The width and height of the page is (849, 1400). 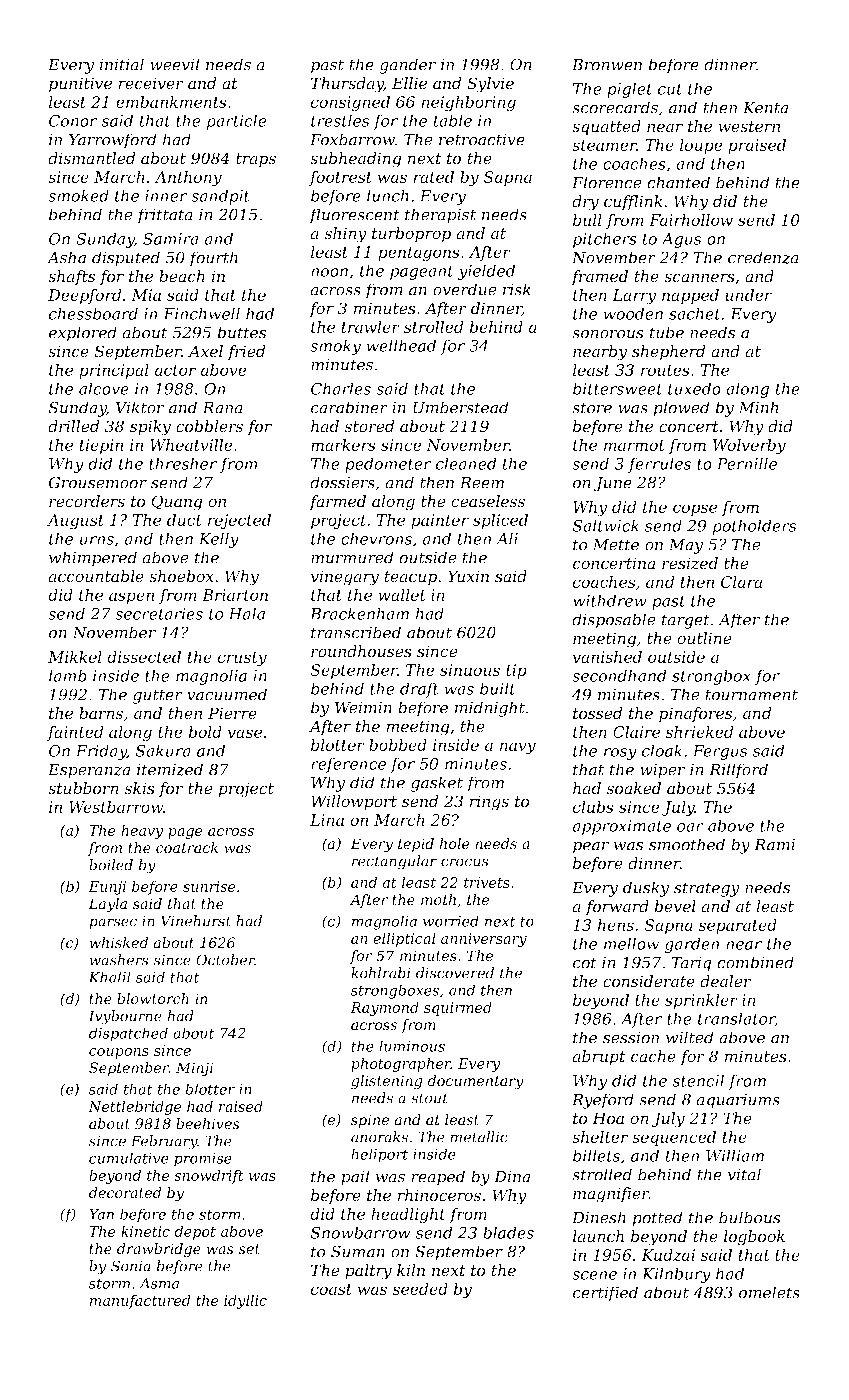 I want to click on Saltwick, so click(x=605, y=525).
